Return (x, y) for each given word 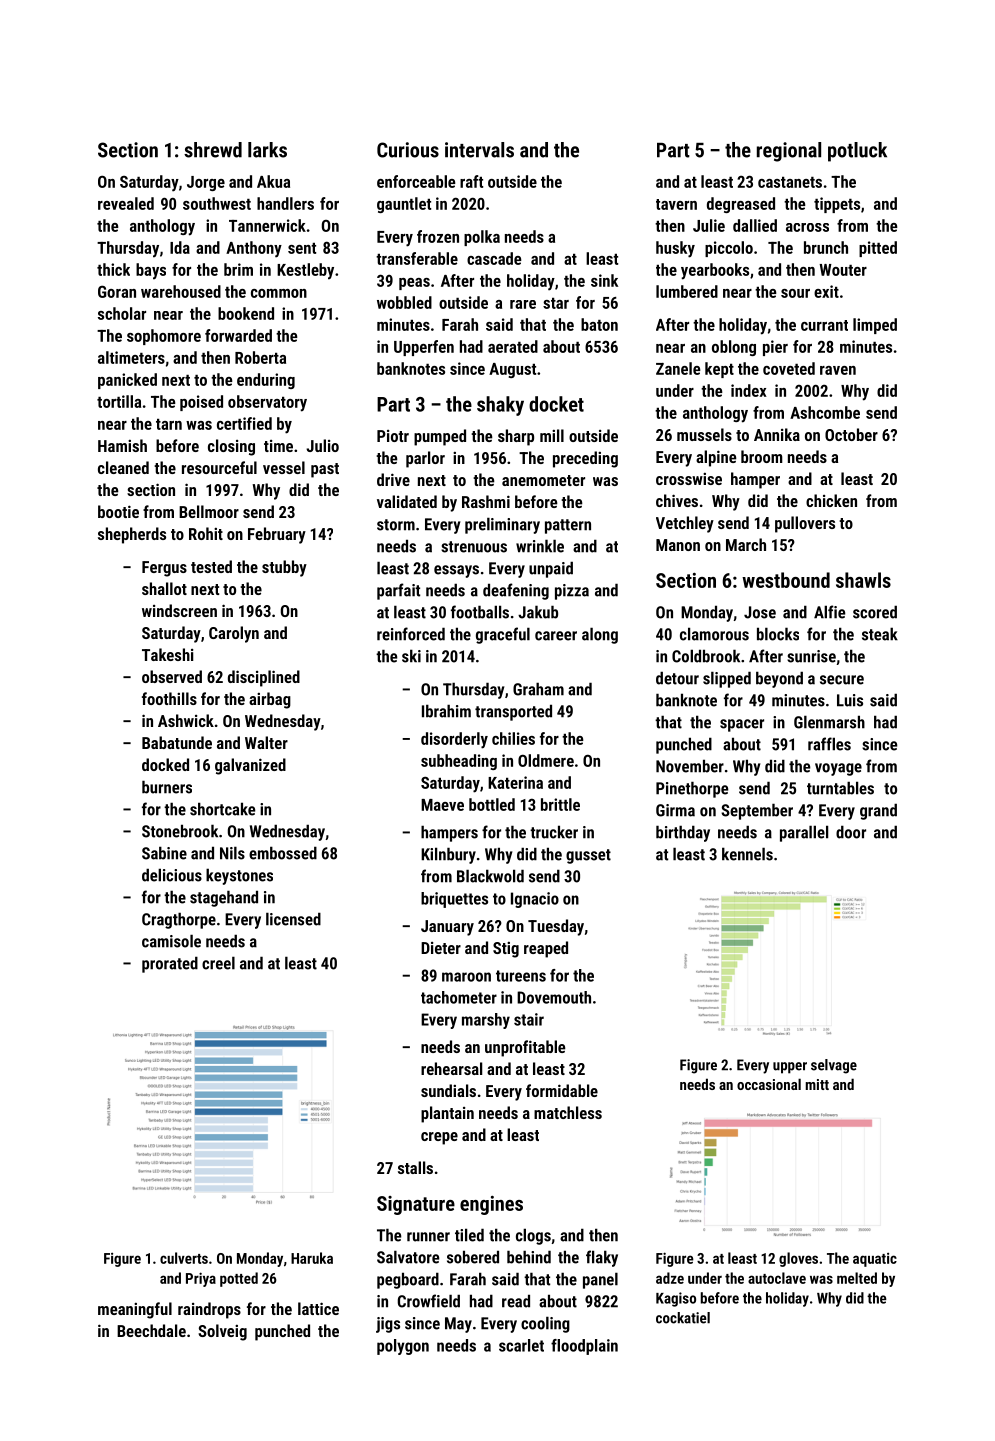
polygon (403, 1347)
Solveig (222, 1332)
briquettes (454, 900)
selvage (834, 1066)
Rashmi (486, 501)
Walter (266, 742)
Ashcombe (825, 412)
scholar (122, 313)
